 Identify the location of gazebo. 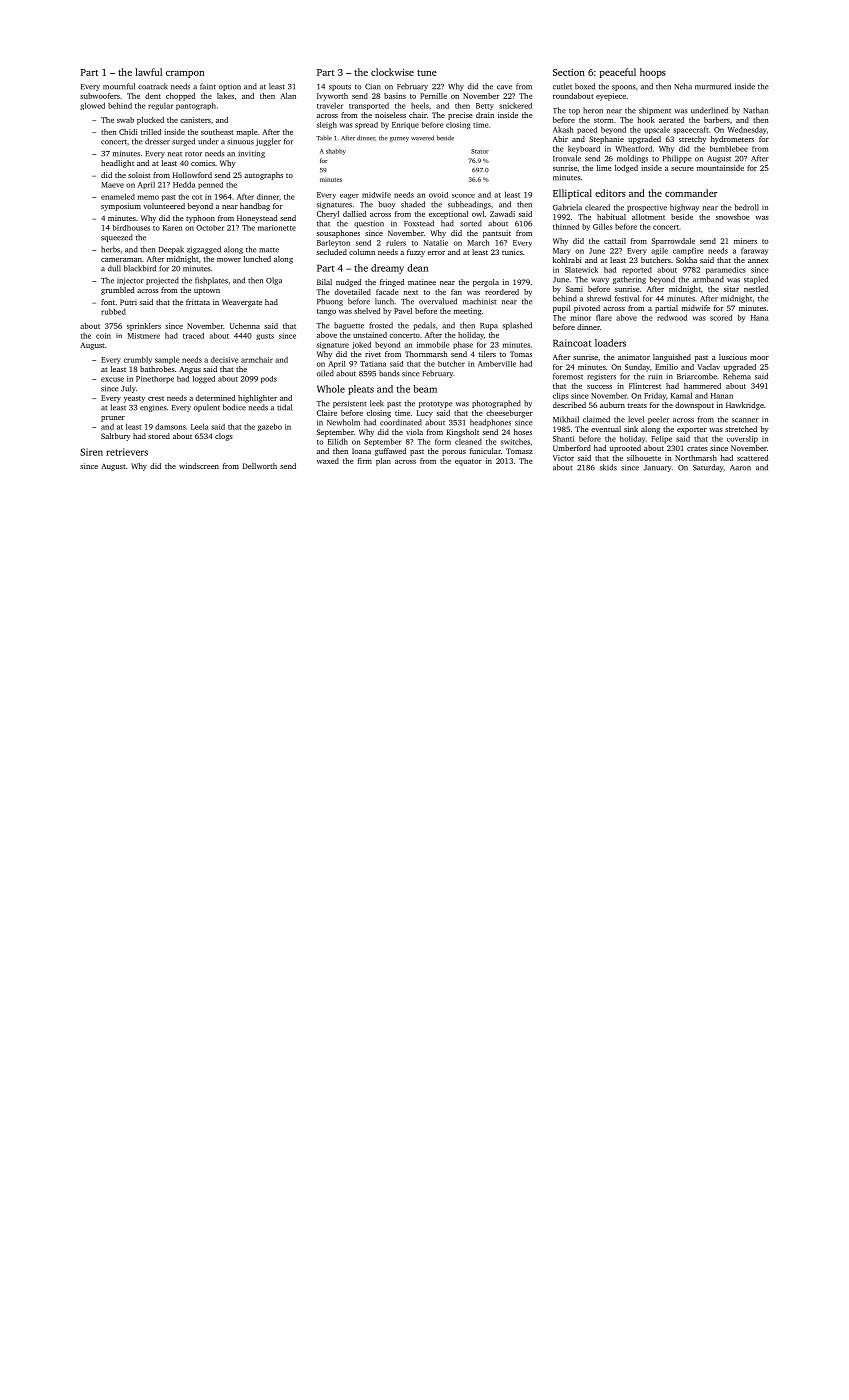
(270, 427).
